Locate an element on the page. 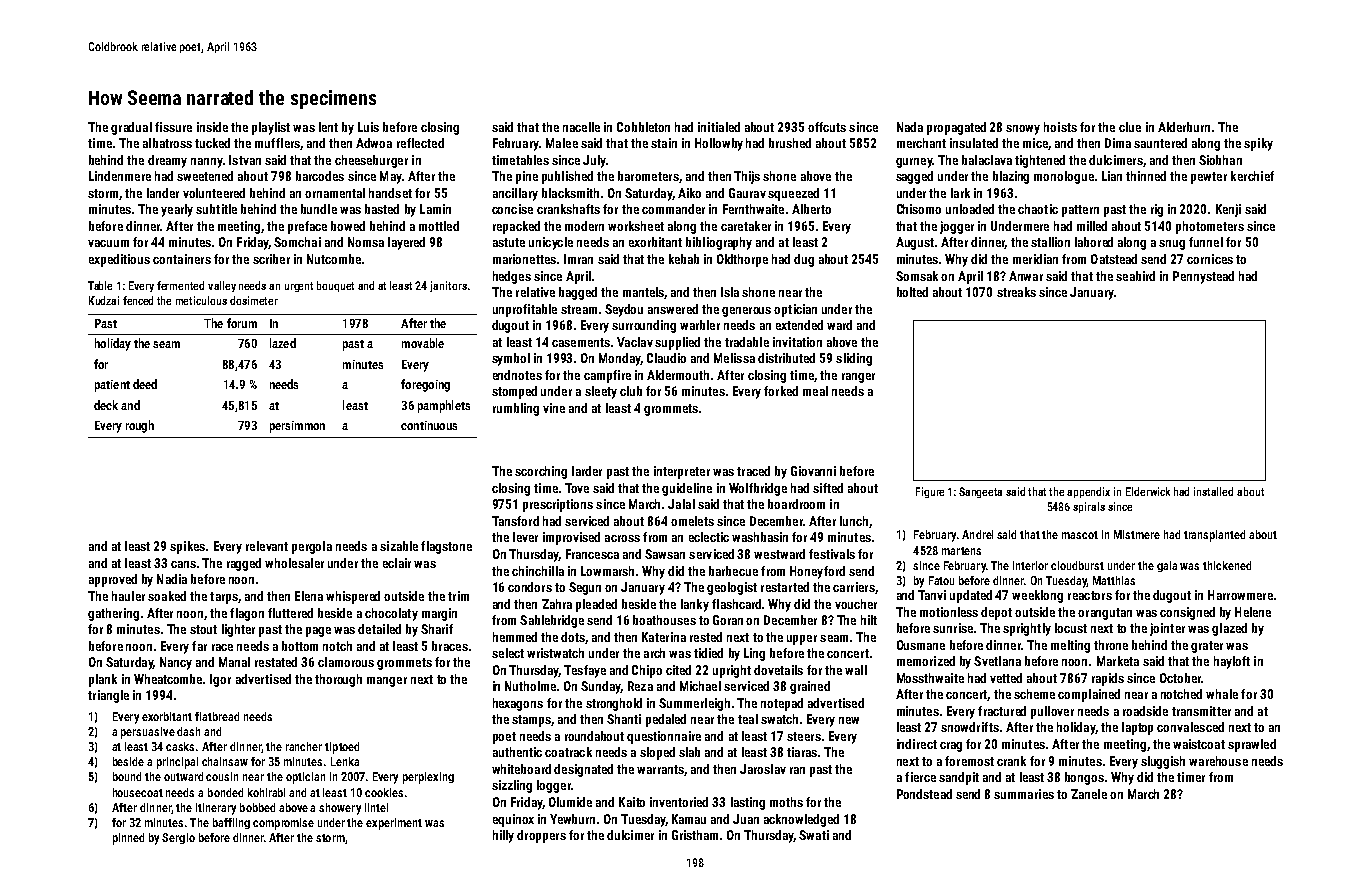 This page has height=887, width=1372. Tove is located at coordinates (577, 488).
